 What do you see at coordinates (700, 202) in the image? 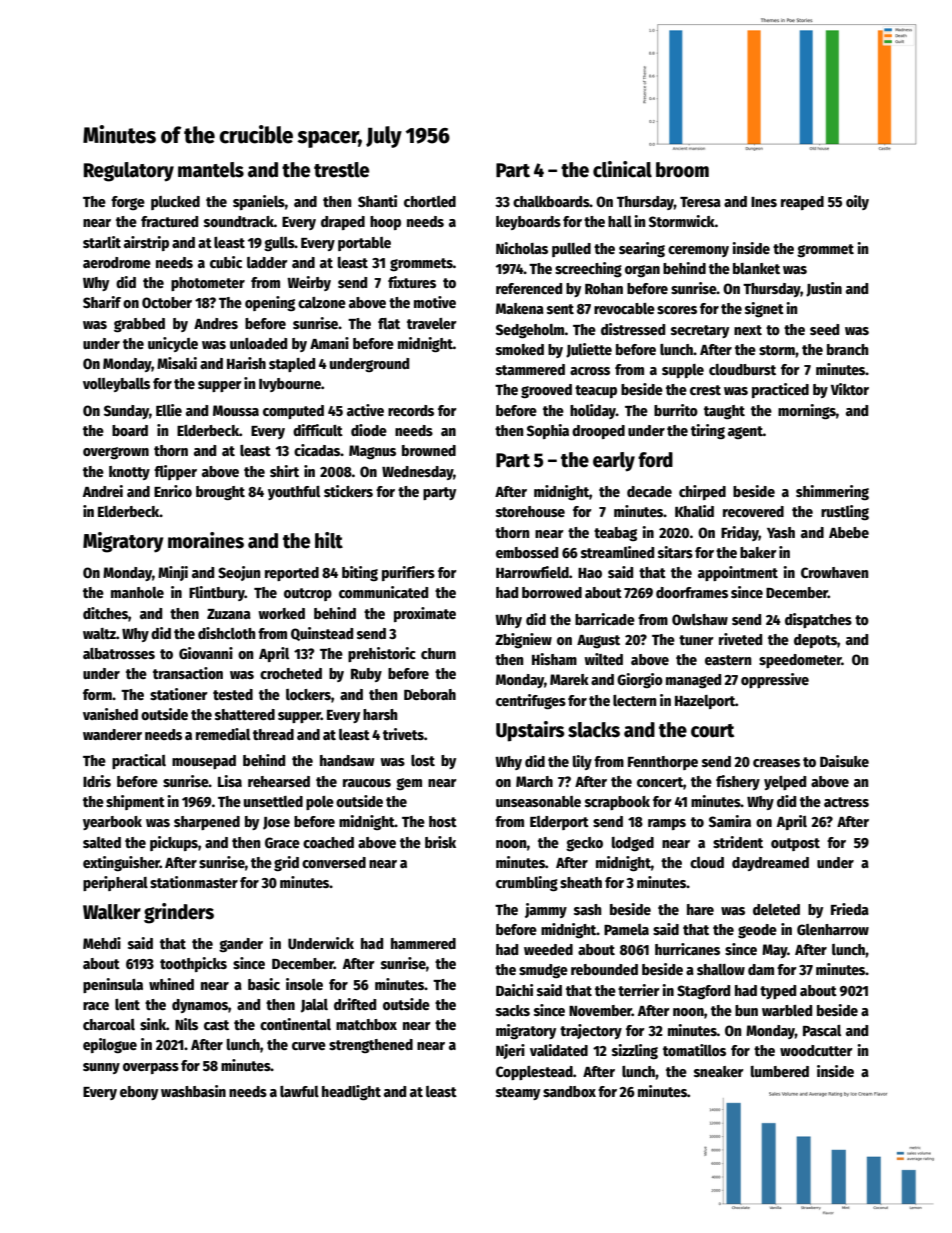
I see `Teresa` at bounding box center [700, 202].
